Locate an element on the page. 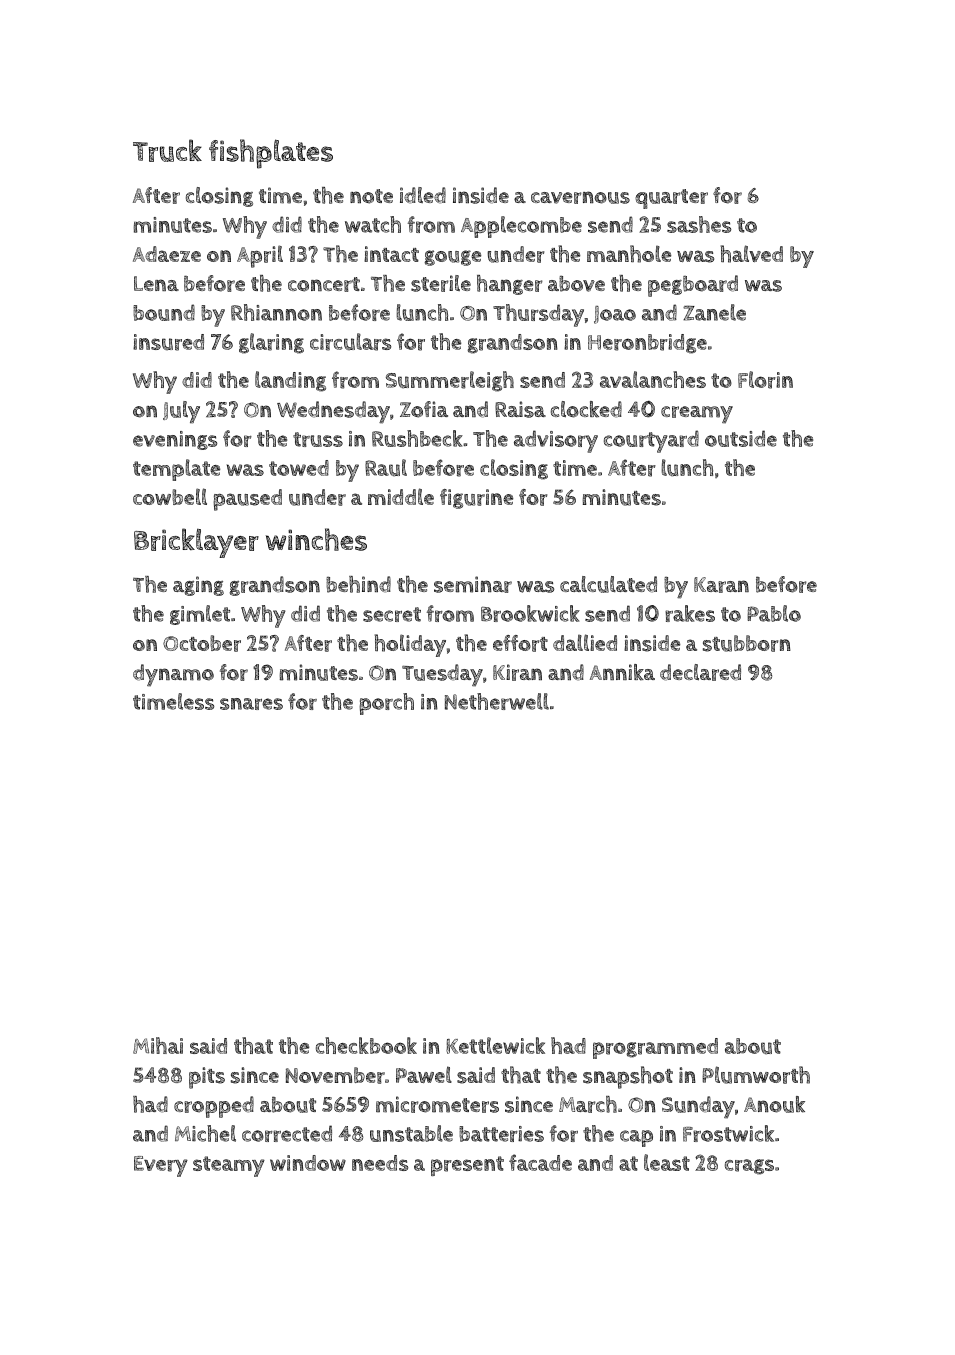  quarter is located at coordinates (671, 199).
